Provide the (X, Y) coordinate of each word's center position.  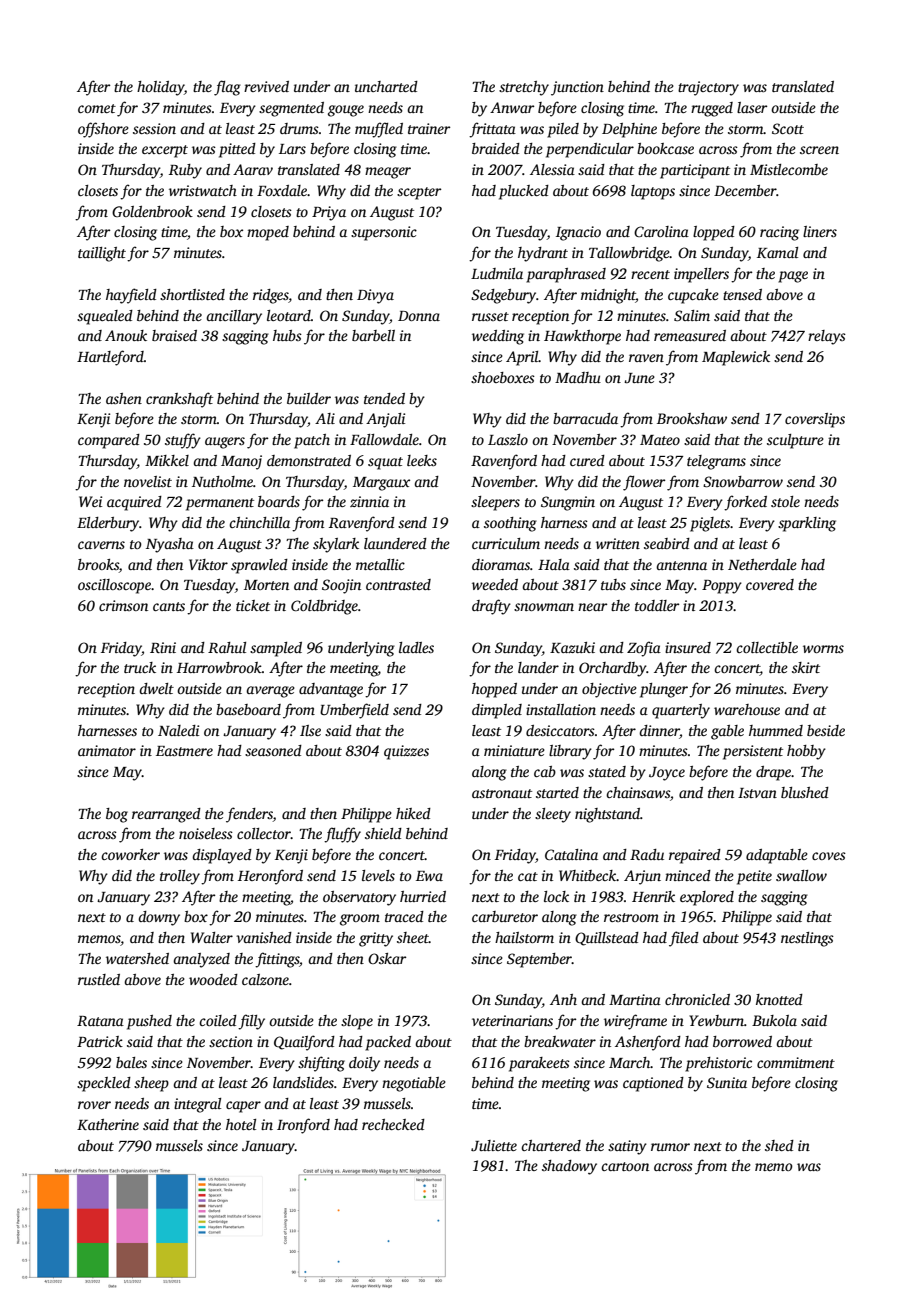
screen (819, 150)
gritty (376, 939)
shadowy (569, 1167)
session (154, 128)
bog (117, 815)
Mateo (660, 440)
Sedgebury (503, 296)
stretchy (524, 88)
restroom (631, 917)
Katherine (108, 1124)
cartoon (625, 1166)
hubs (287, 335)
